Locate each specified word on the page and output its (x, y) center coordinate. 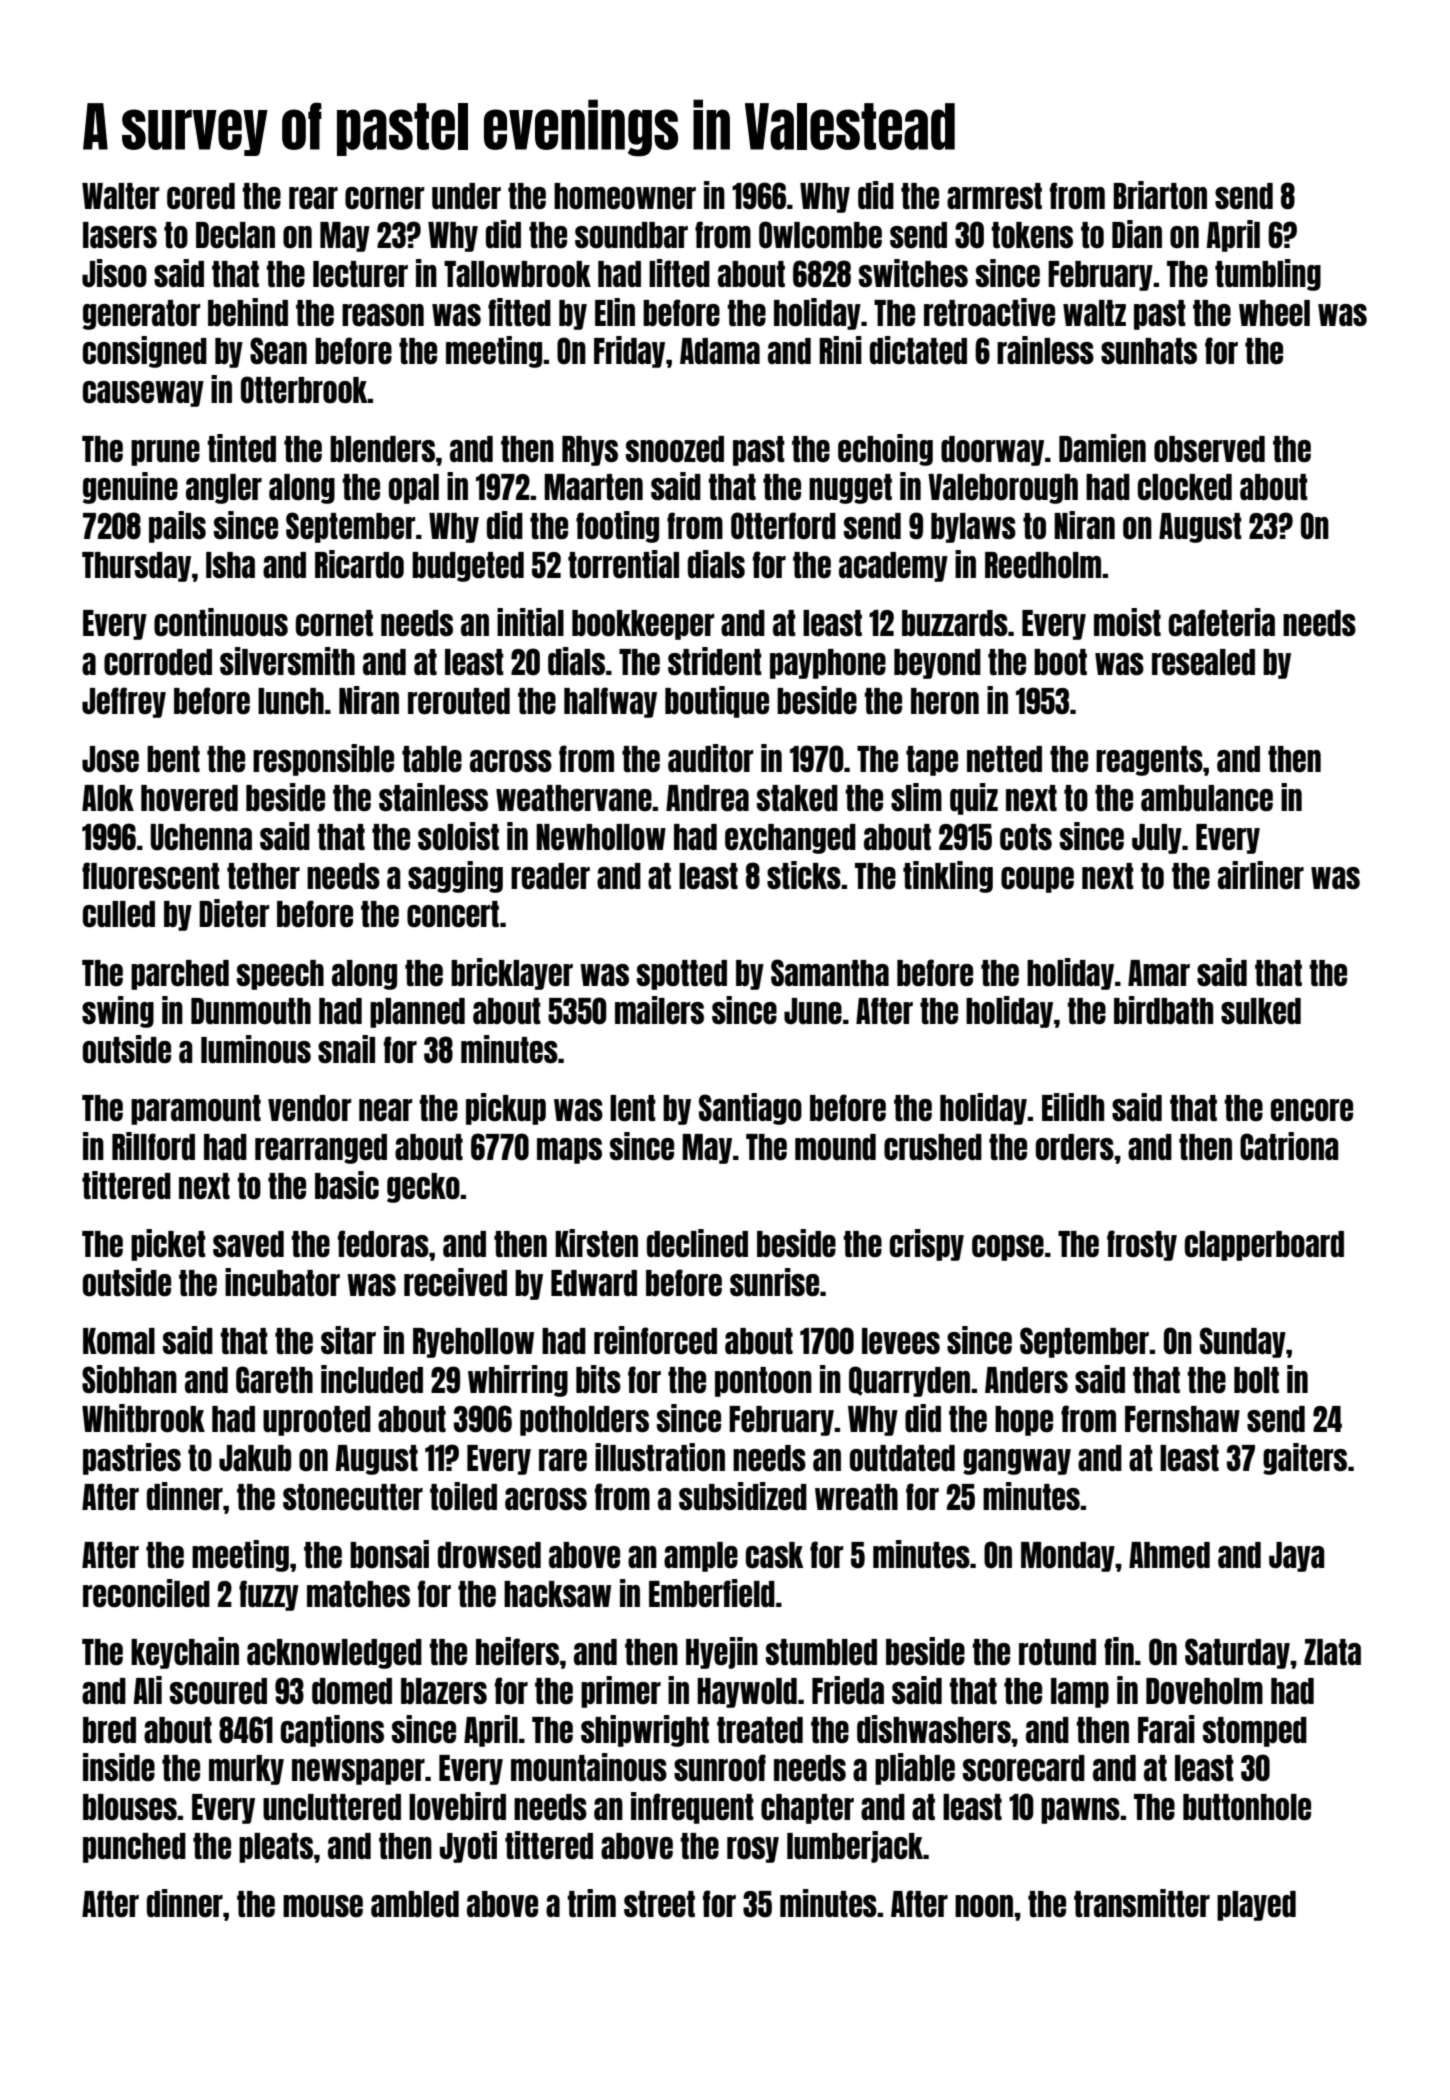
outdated (902, 1458)
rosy (753, 1850)
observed (1209, 449)
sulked (1261, 1011)
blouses (130, 1807)
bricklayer (512, 974)
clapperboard (1264, 1246)
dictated (918, 350)
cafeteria (1222, 622)
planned (417, 1013)
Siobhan (129, 1379)
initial (530, 622)
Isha (230, 565)
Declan (235, 235)
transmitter (1142, 1903)
